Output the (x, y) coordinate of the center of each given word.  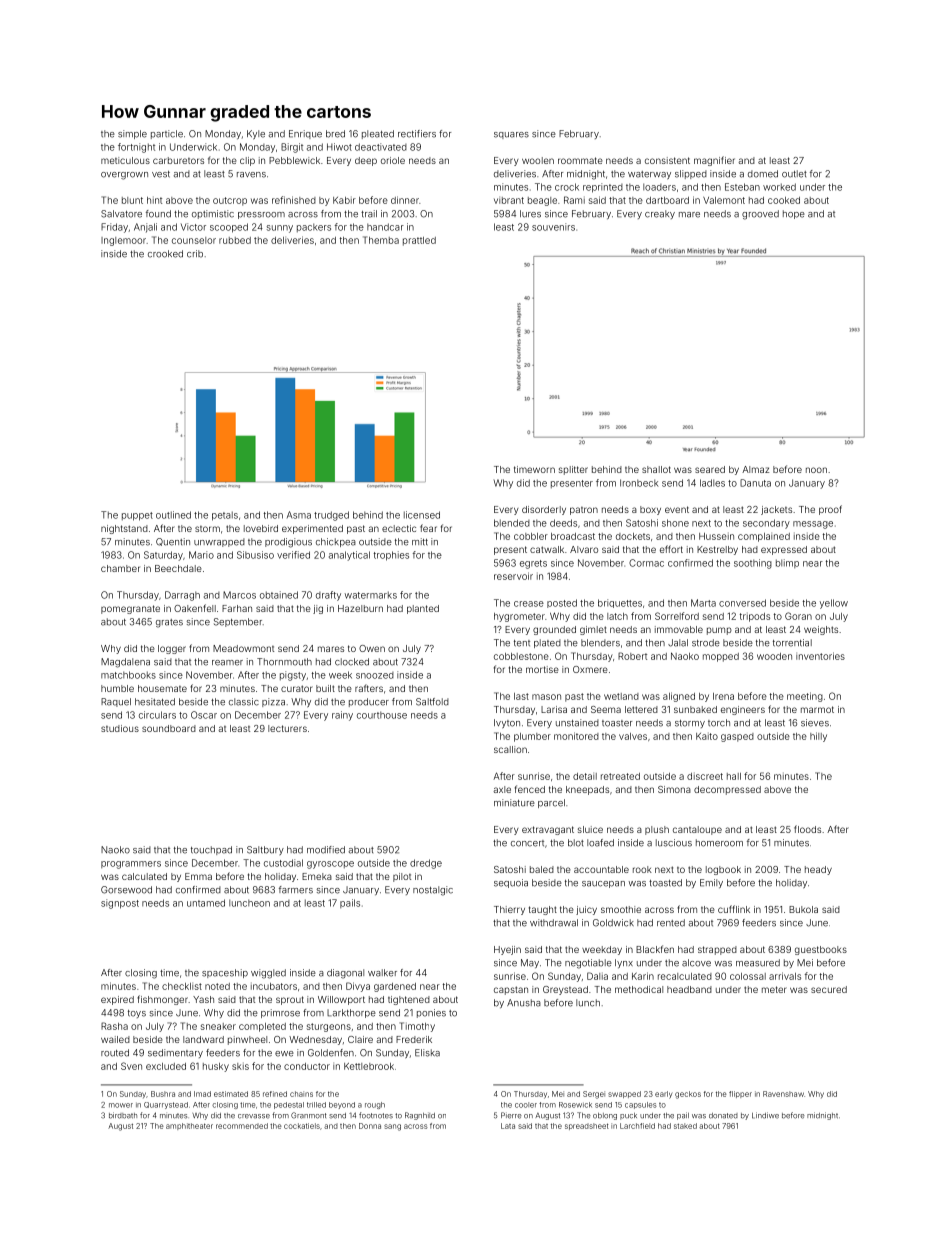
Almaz (755, 469)
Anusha (524, 1003)
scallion (510, 749)
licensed (422, 515)
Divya (358, 987)
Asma (299, 515)
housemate (162, 688)
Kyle (256, 135)
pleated (378, 134)
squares (511, 135)
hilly (818, 737)
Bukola (803, 909)
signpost (120, 904)
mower (121, 1105)
